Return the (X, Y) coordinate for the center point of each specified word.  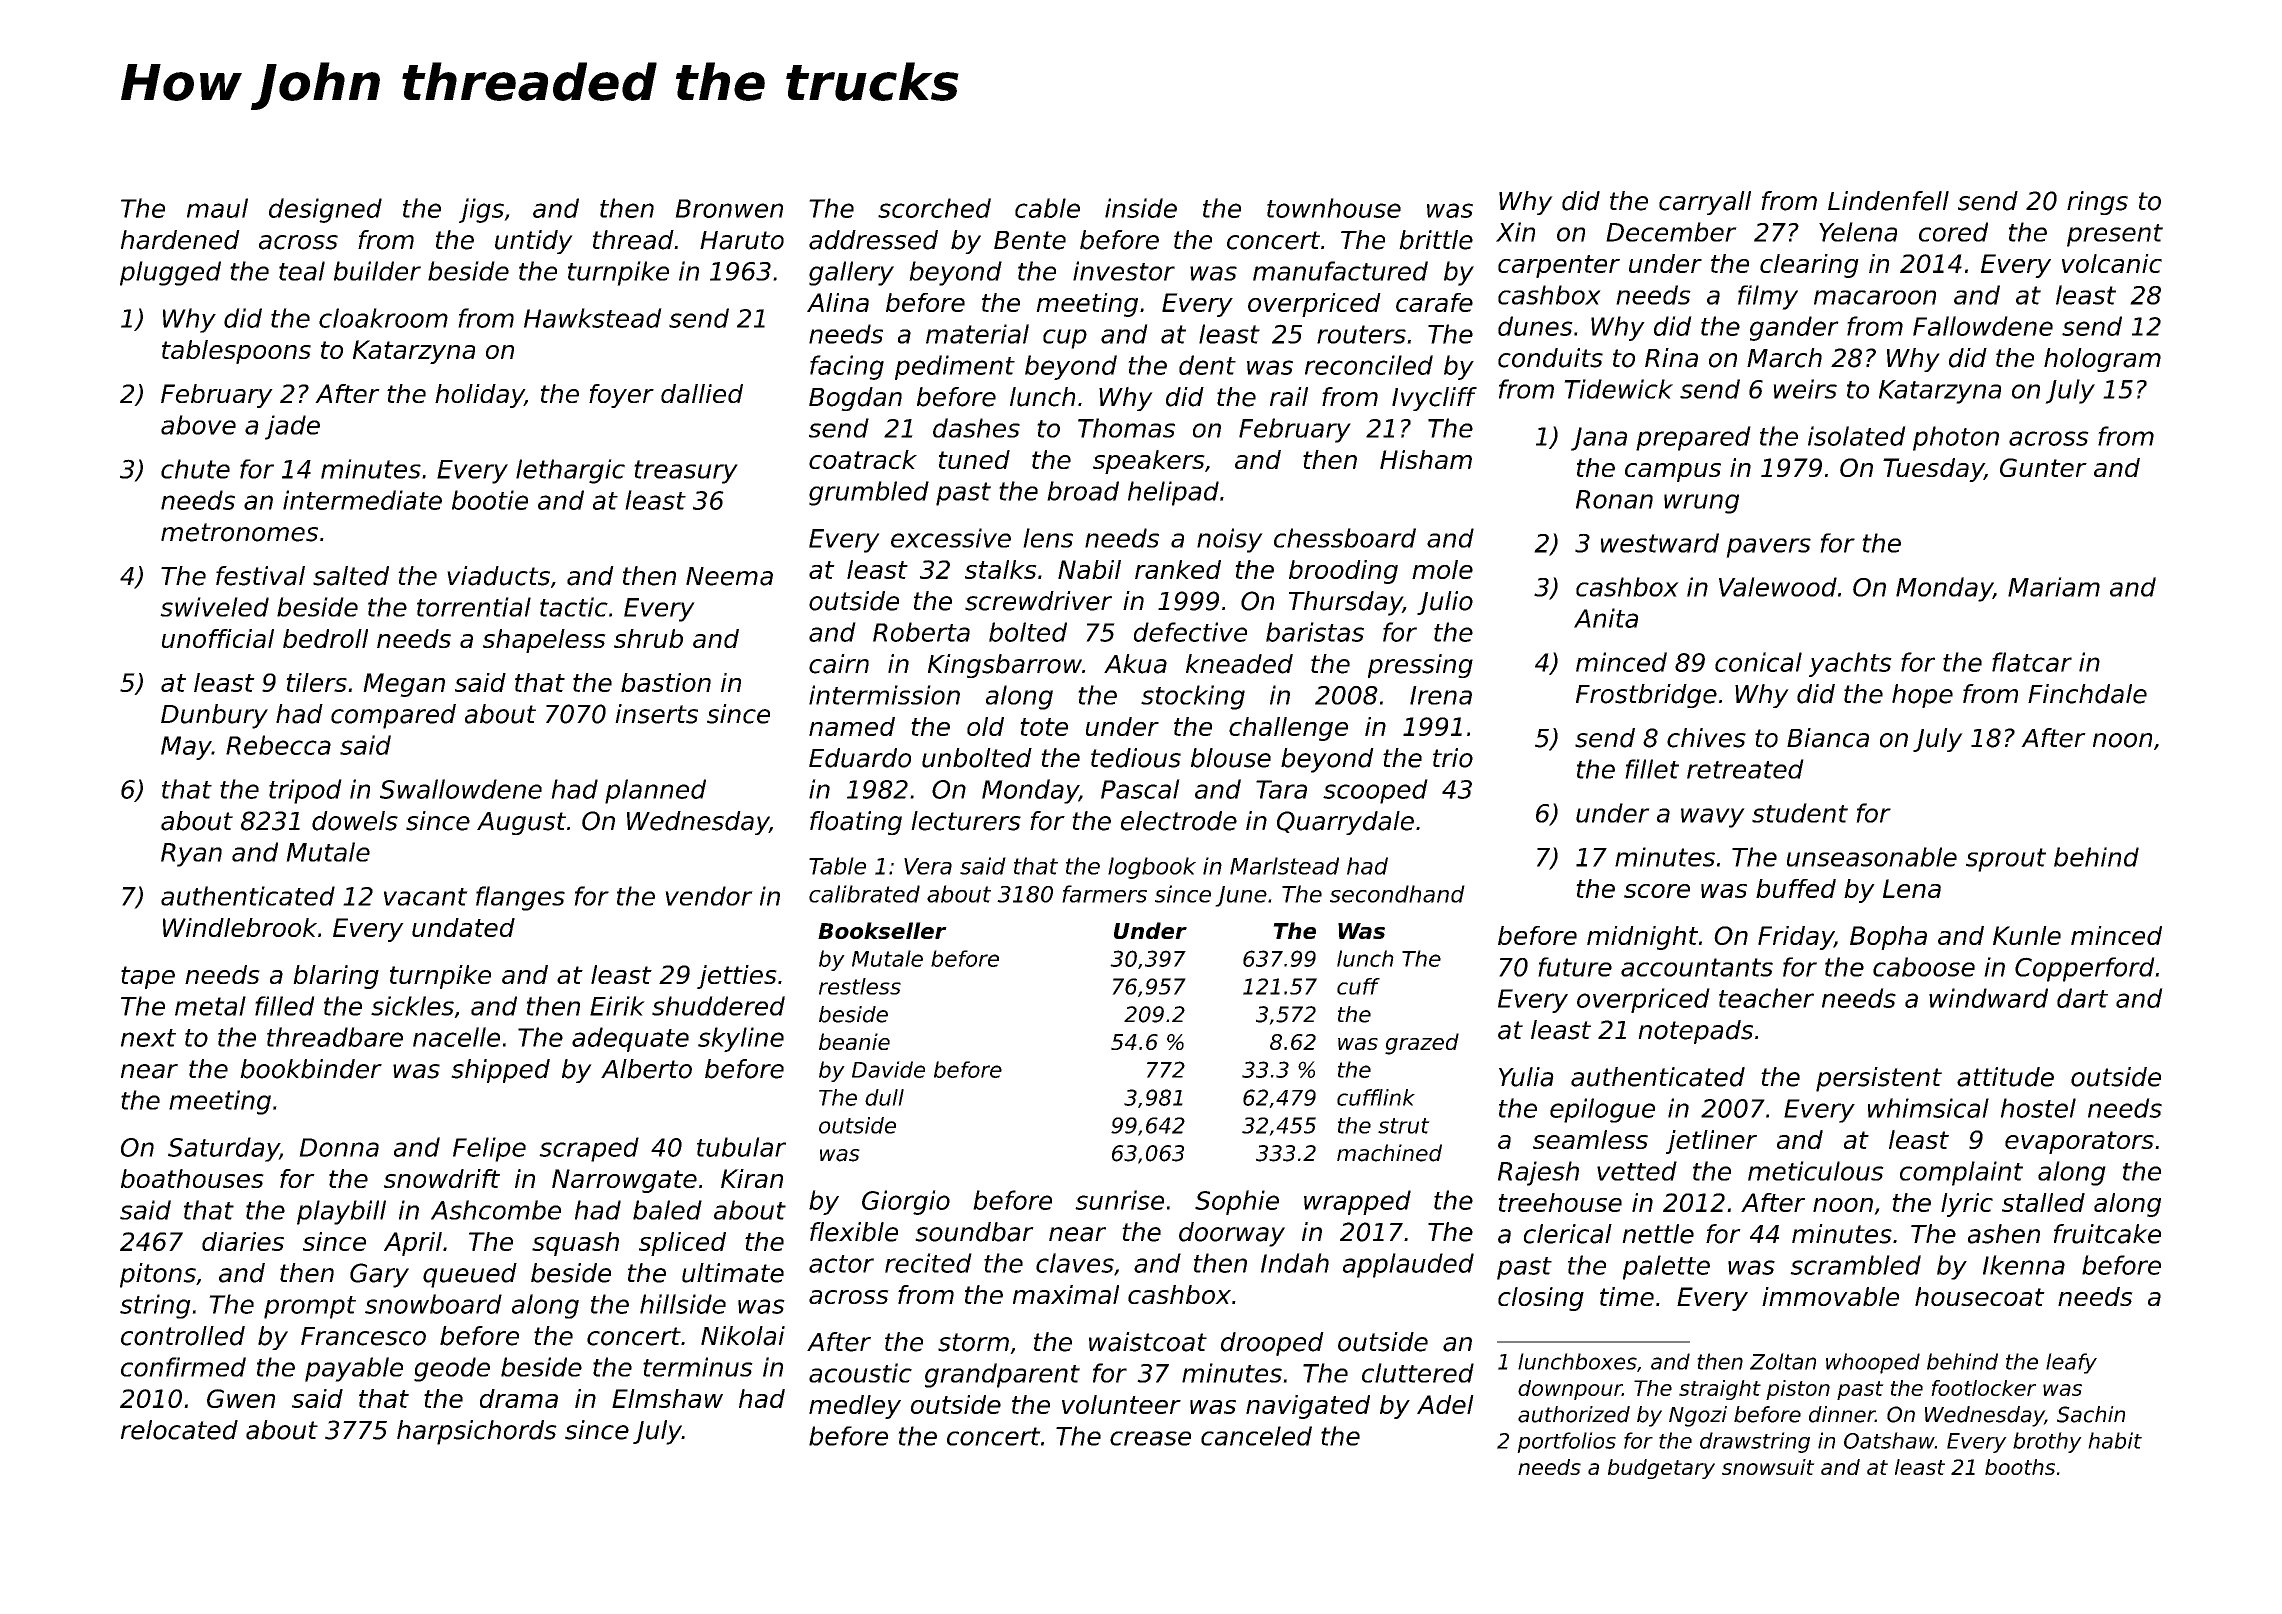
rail (1289, 397)
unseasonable (1872, 857)
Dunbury (214, 716)
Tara (1281, 789)
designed (325, 210)
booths (2020, 1467)
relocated (179, 1430)
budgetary (1661, 1469)
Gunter (2043, 467)
